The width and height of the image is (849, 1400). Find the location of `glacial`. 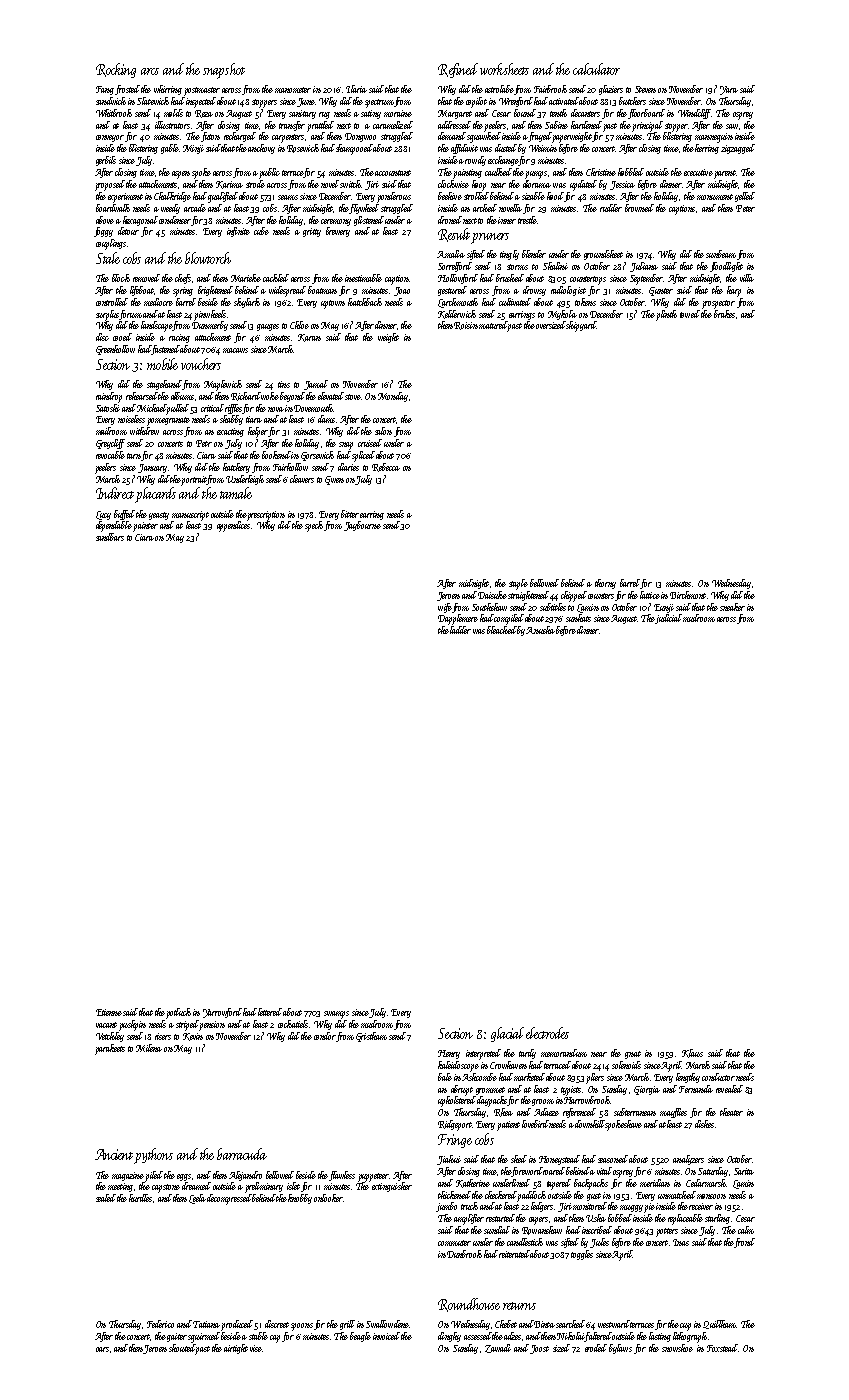

glacial is located at coordinates (507, 1034).
